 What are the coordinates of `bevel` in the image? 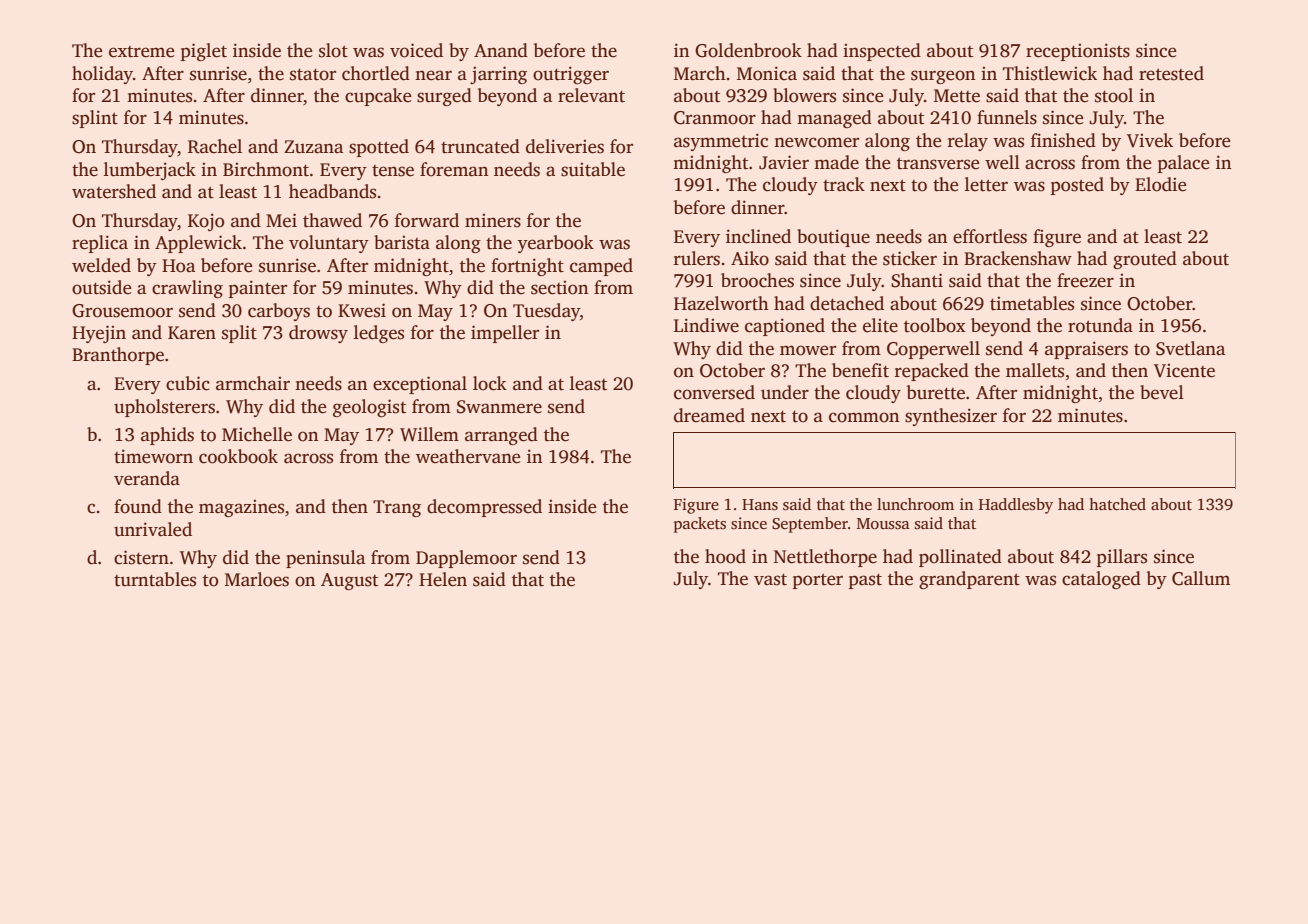 It's located at (1162, 392).
